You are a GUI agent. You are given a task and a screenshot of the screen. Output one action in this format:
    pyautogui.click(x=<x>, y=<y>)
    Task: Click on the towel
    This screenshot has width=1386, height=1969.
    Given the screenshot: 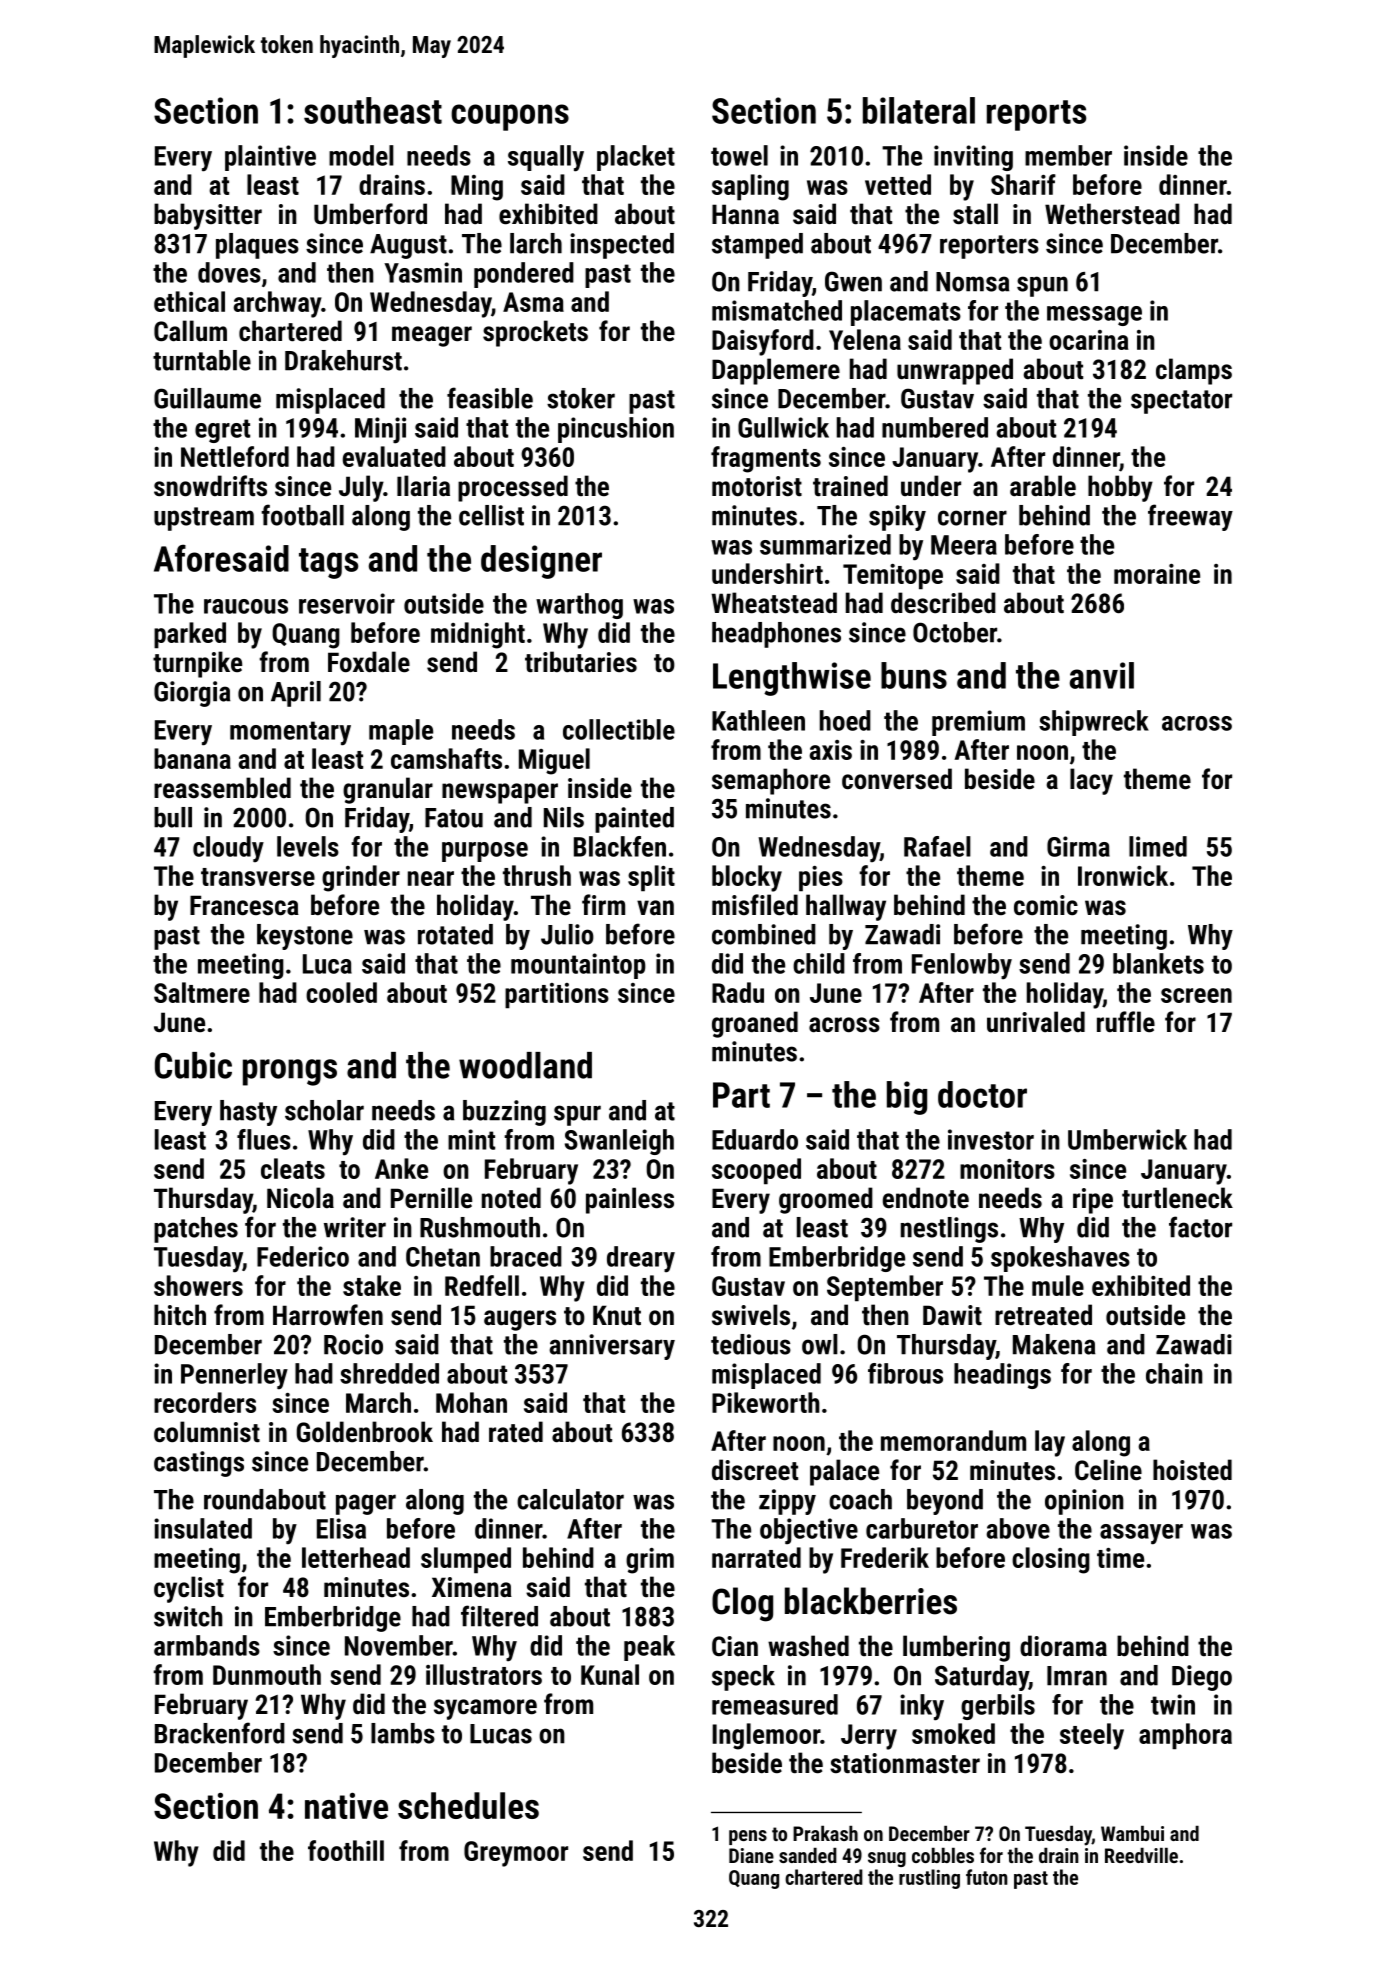 What is the action you would take?
    pyautogui.click(x=739, y=155)
